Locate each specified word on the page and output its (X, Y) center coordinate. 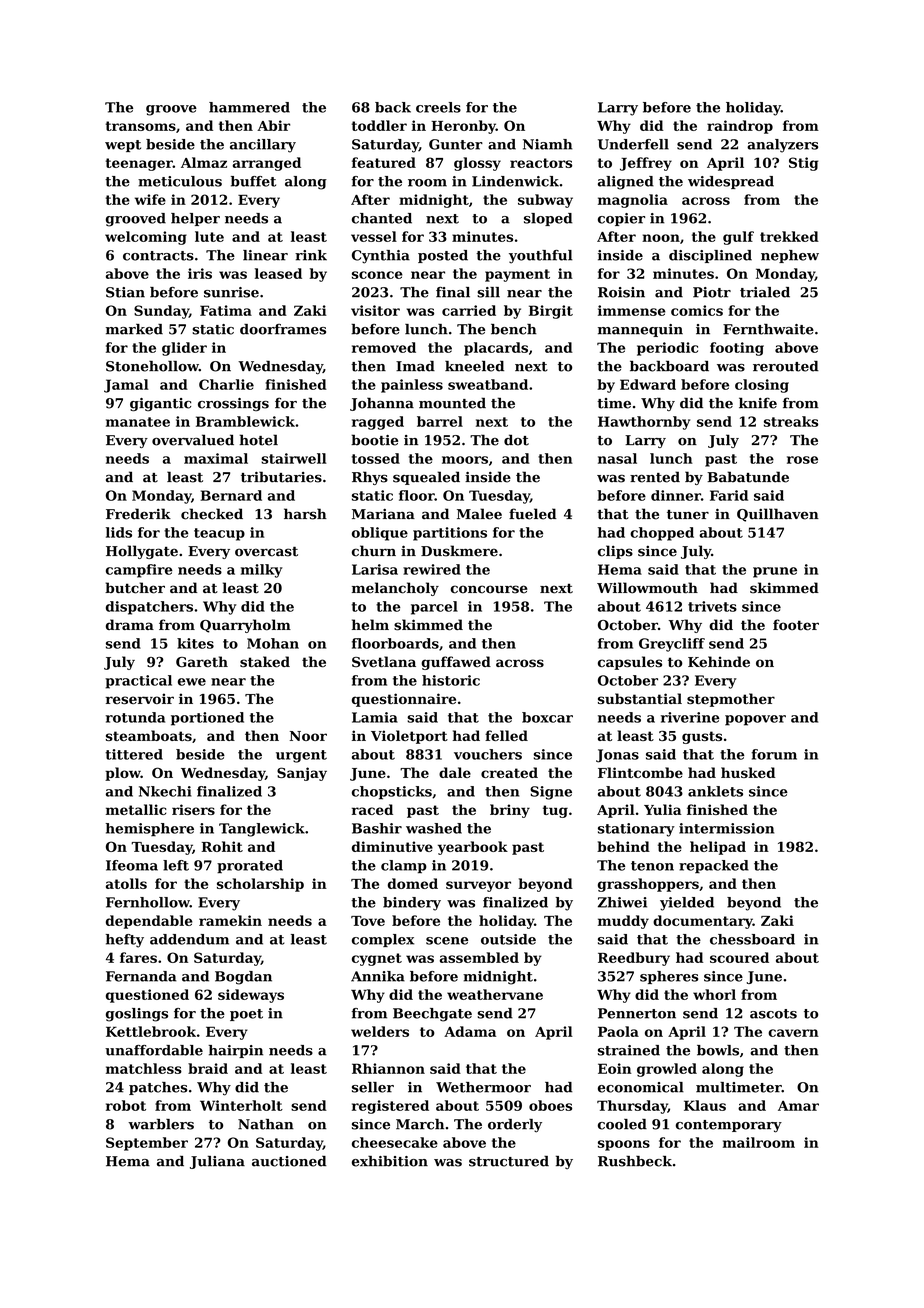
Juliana (217, 1162)
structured (509, 1161)
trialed (765, 292)
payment (517, 275)
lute (209, 236)
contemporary (729, 1126)
